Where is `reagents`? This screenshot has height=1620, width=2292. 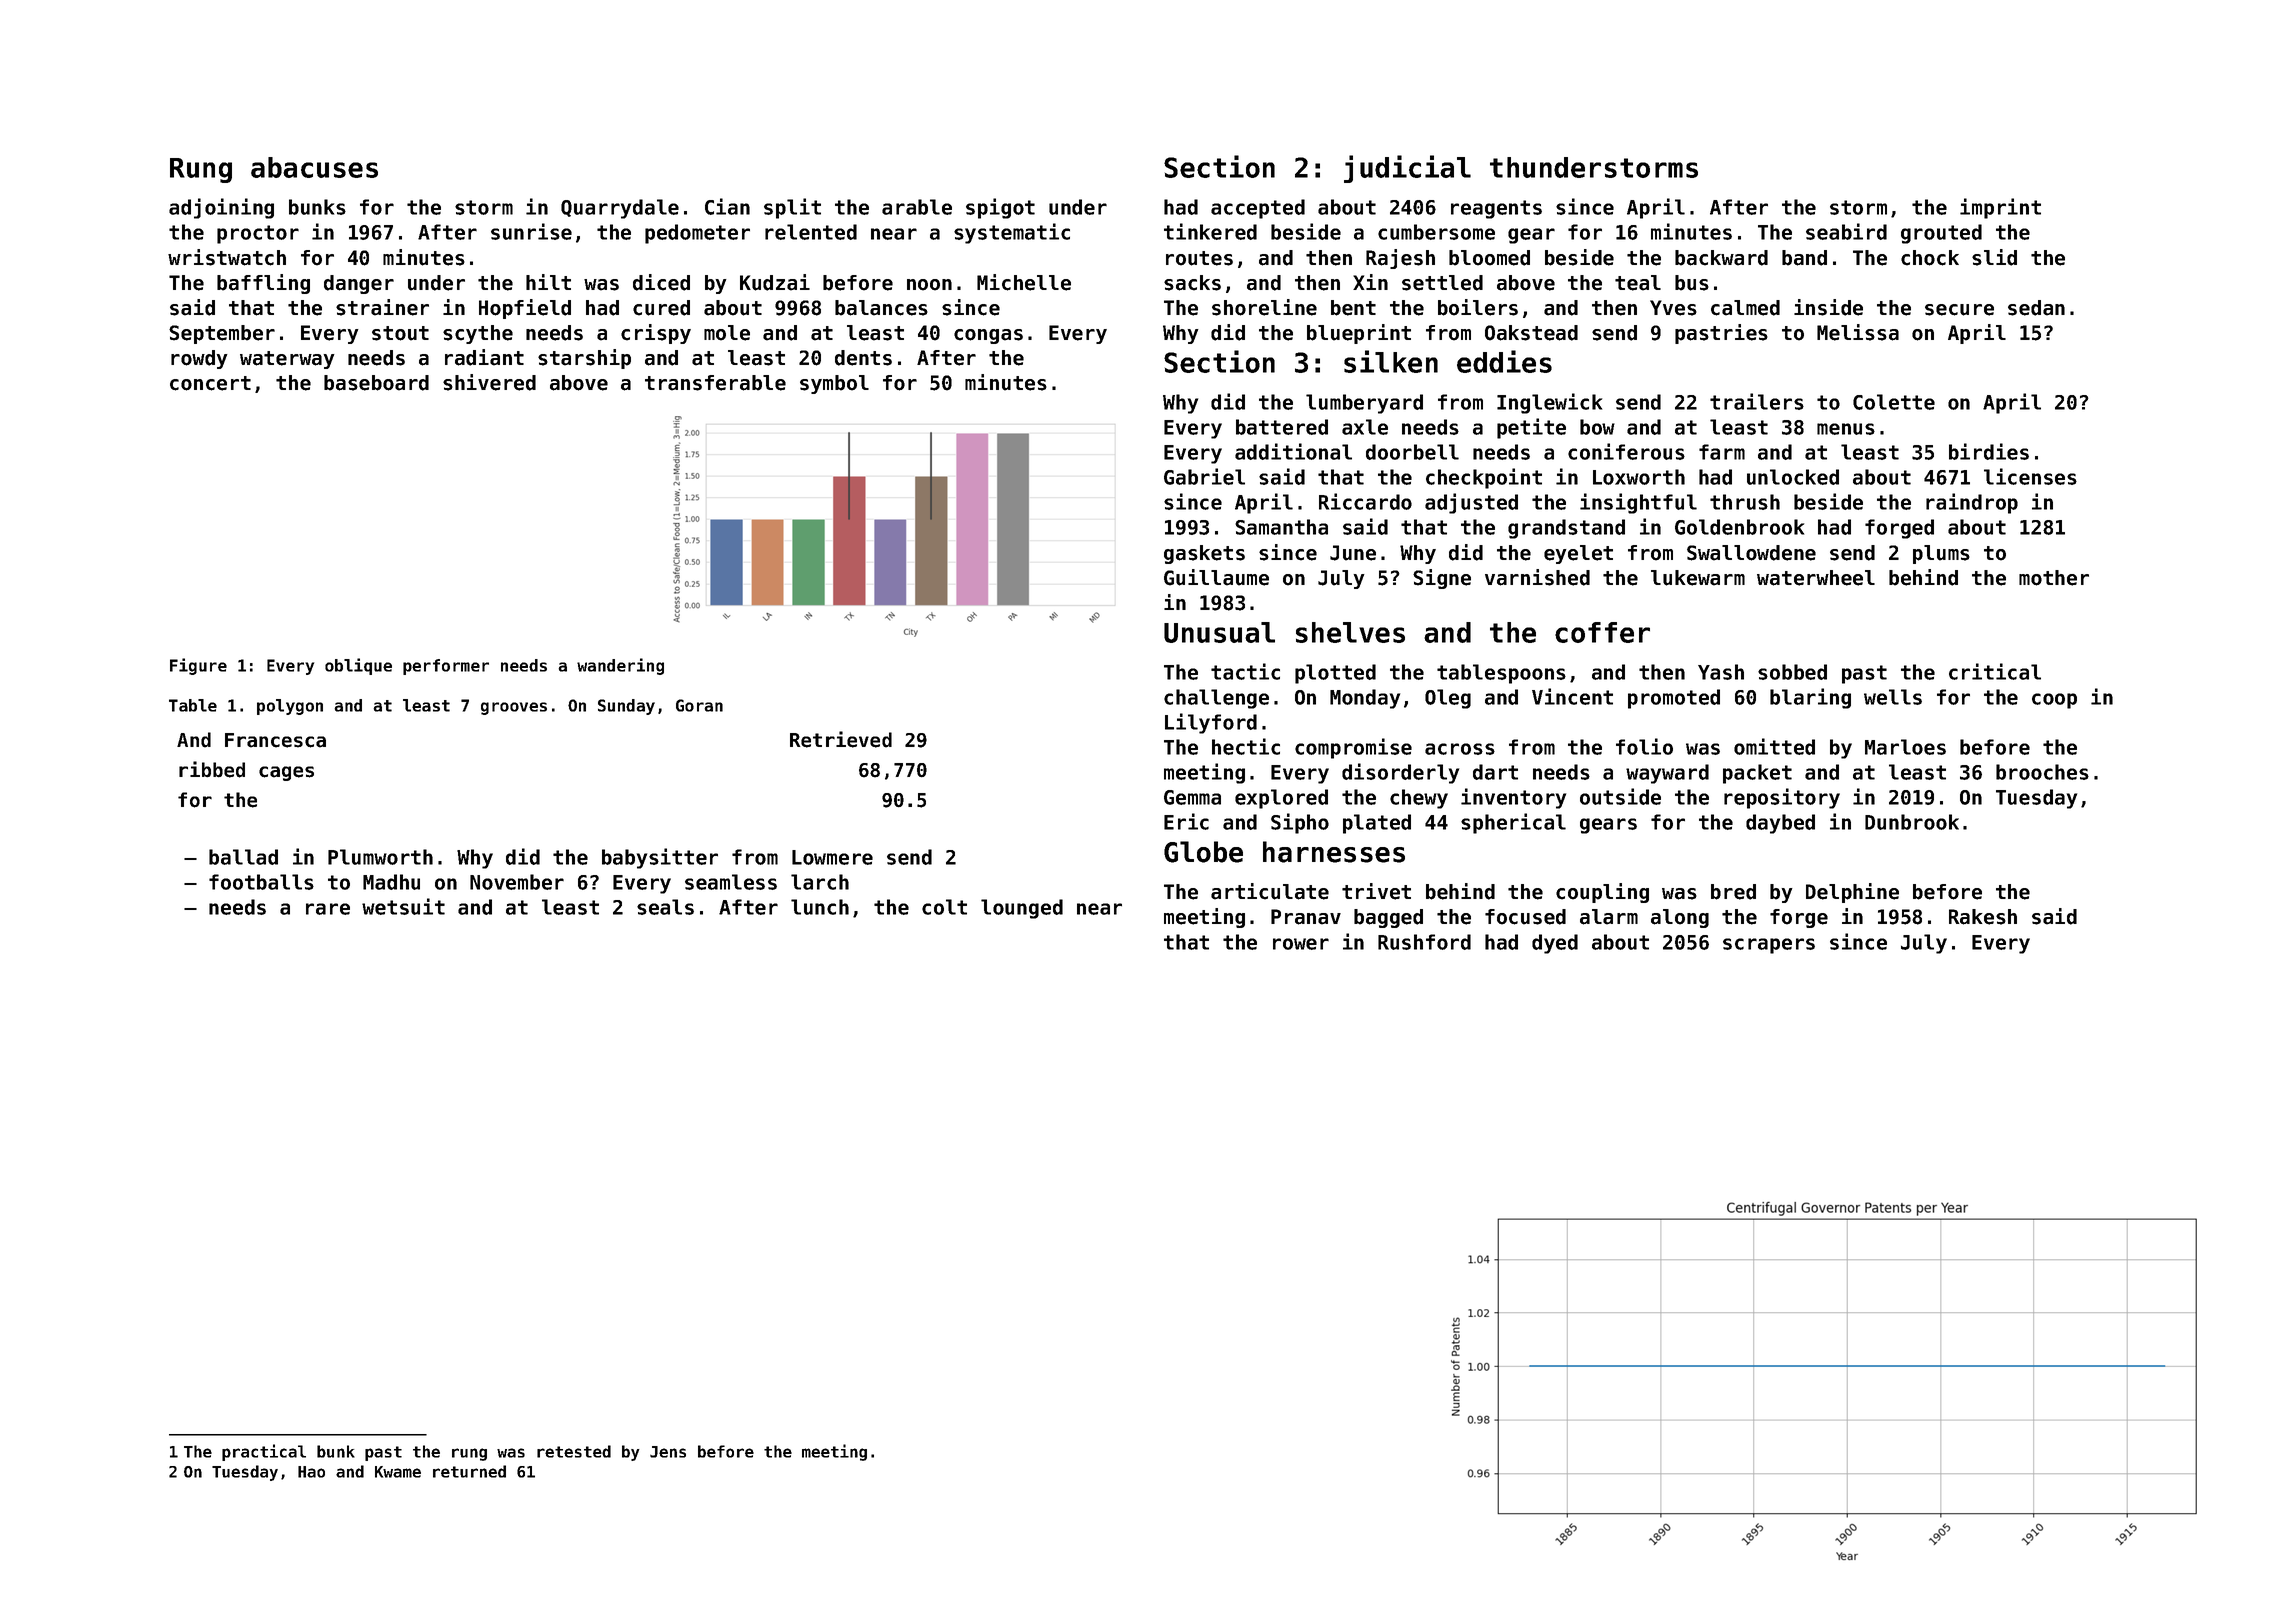
reagents is located at coordinates (1496, 209).
